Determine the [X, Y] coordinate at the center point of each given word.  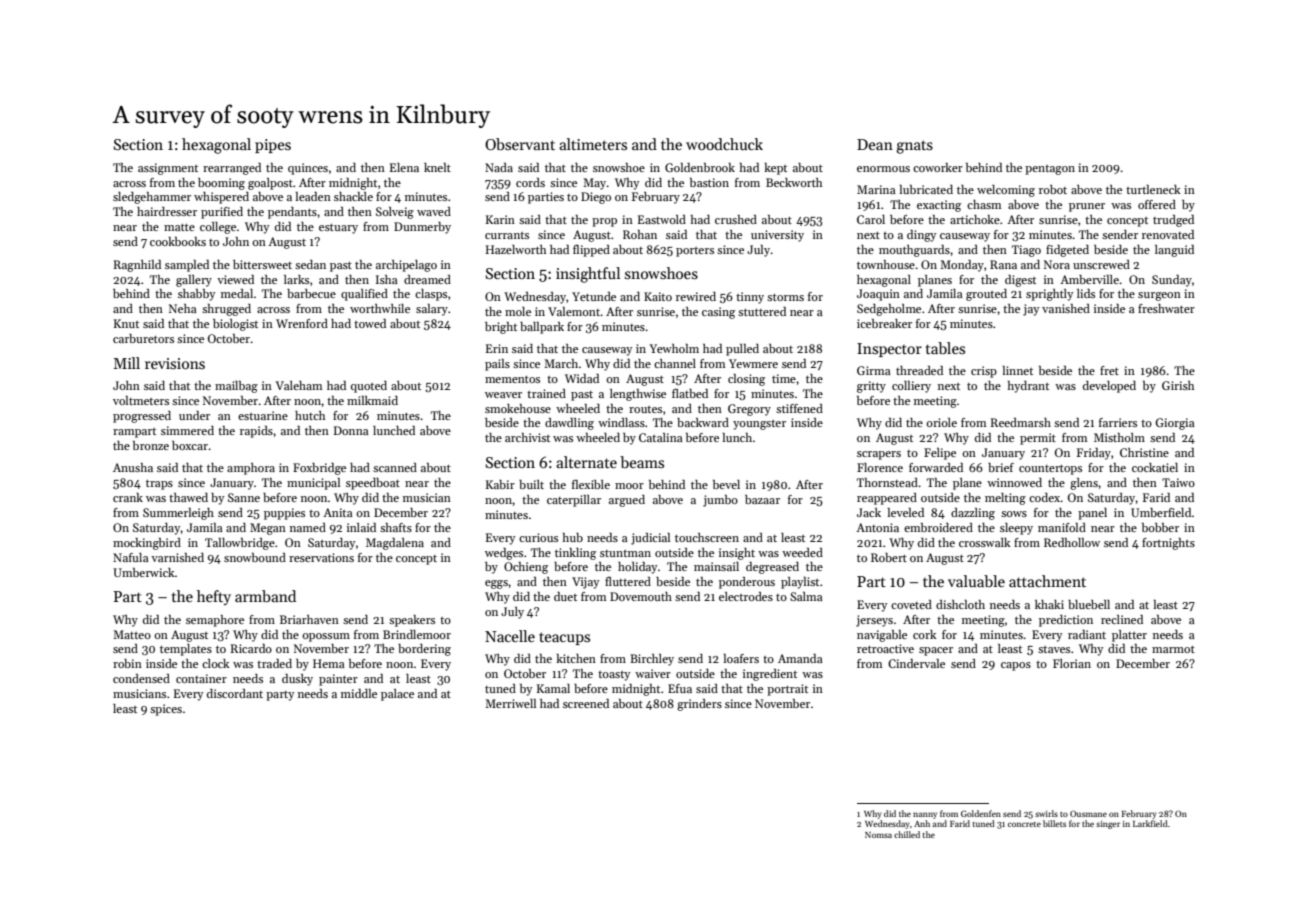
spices [166, 710]
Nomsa [878, 835]
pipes [273, 146]
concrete [1024, 824]
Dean [875, 144]
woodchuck [724, 144]
